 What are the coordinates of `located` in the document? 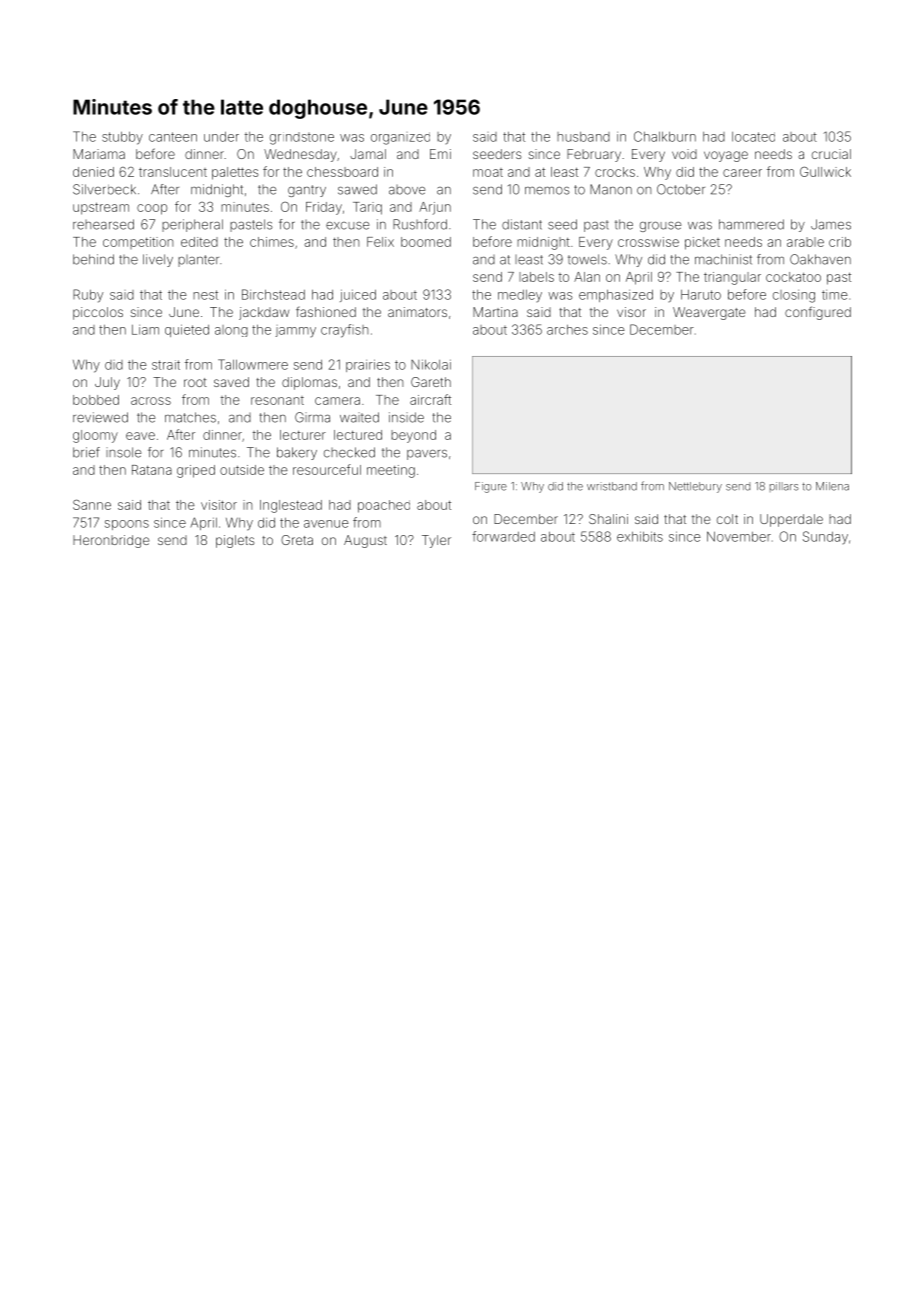 It's located at (753, 137).
